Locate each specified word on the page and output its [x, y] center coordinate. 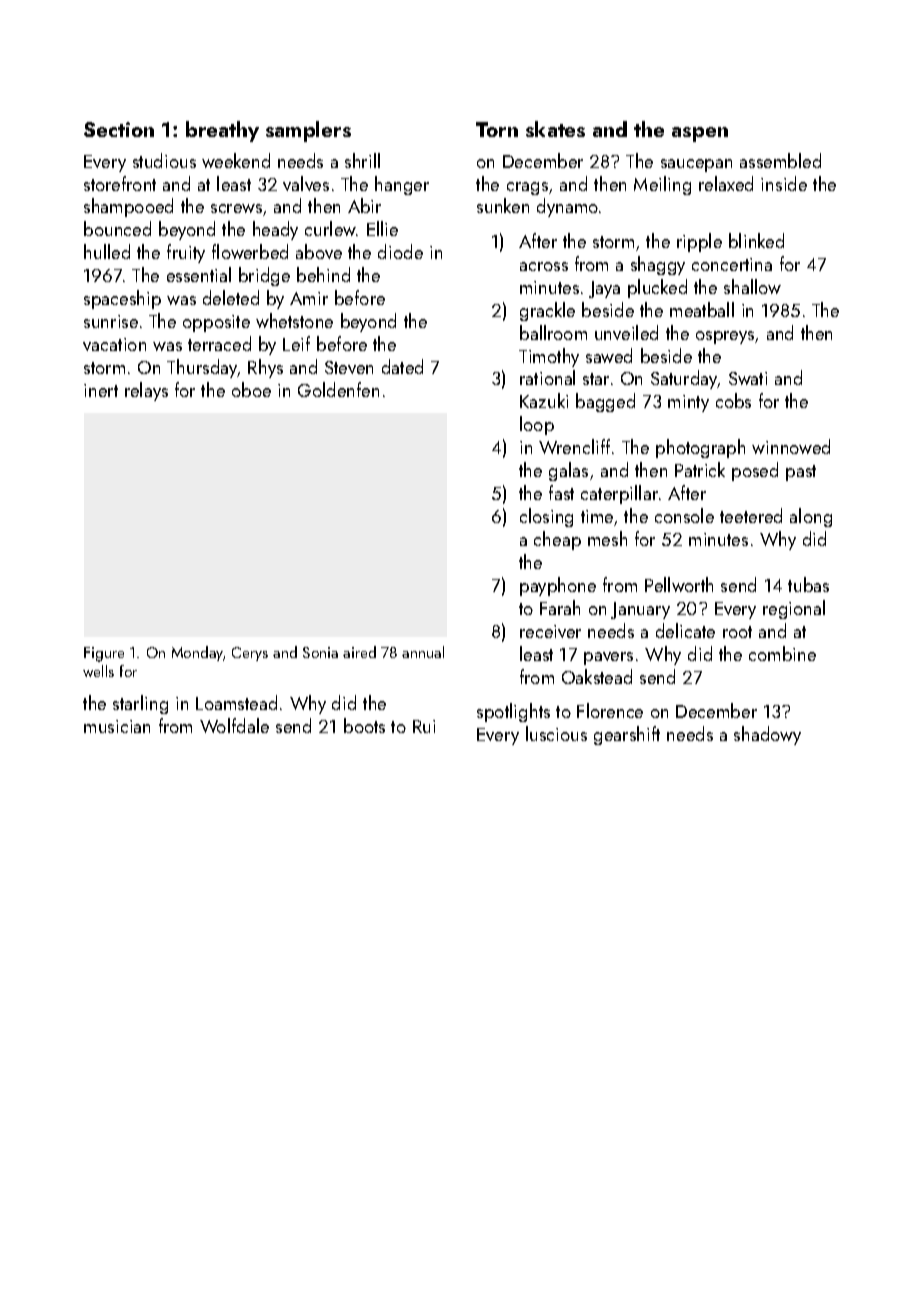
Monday [197, 653]
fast [561, 492]
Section [119, 129]
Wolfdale [234, 725]
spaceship [122, 299]
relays [146, 391]
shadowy [767, 735]
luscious [556, 733]
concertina [732, 264]
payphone [558, 586]
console [684, 515]
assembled [780, 160]
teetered [751, 515]
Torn [497, 129]
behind [323, 274]
